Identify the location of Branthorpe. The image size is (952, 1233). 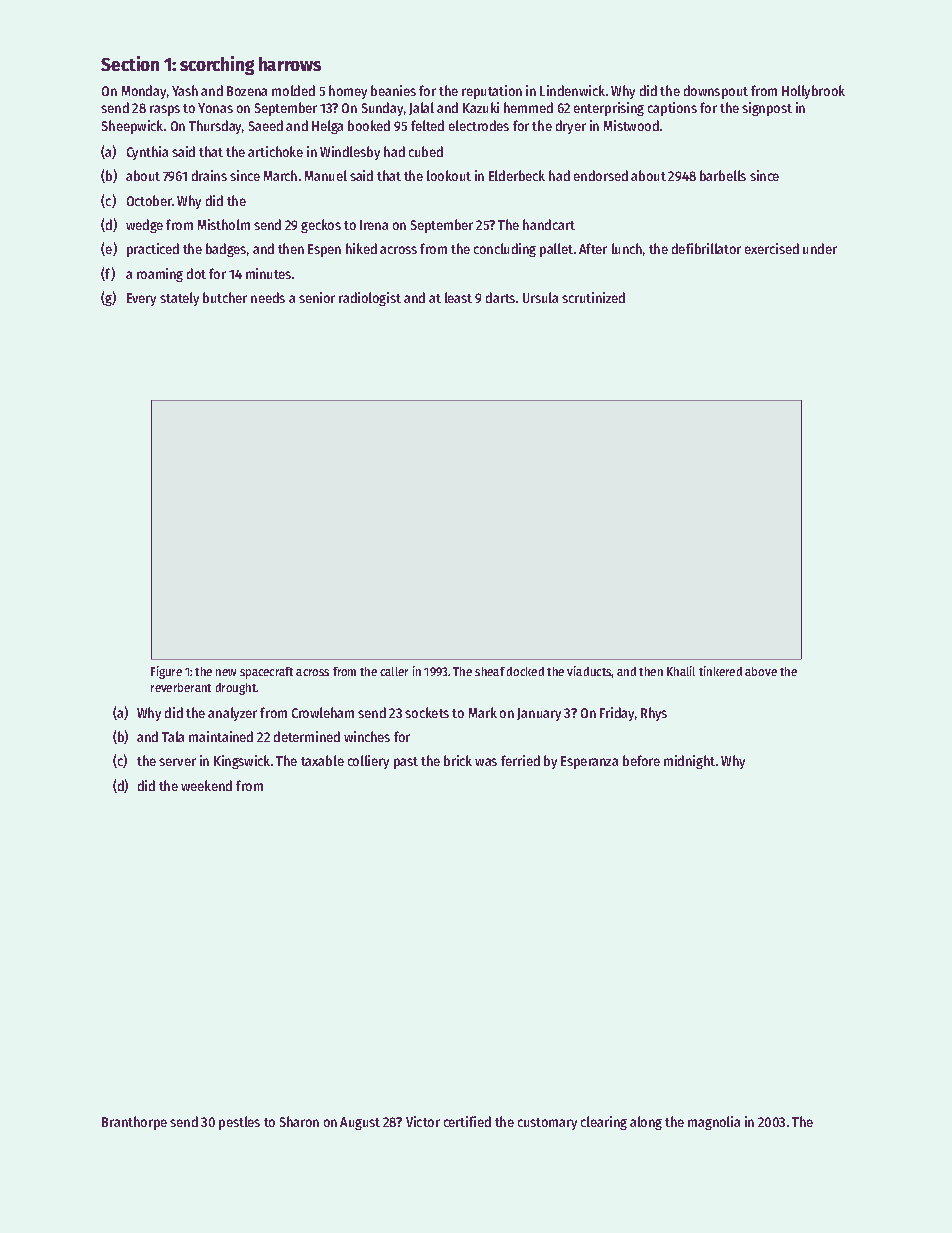
(134, 1123).
